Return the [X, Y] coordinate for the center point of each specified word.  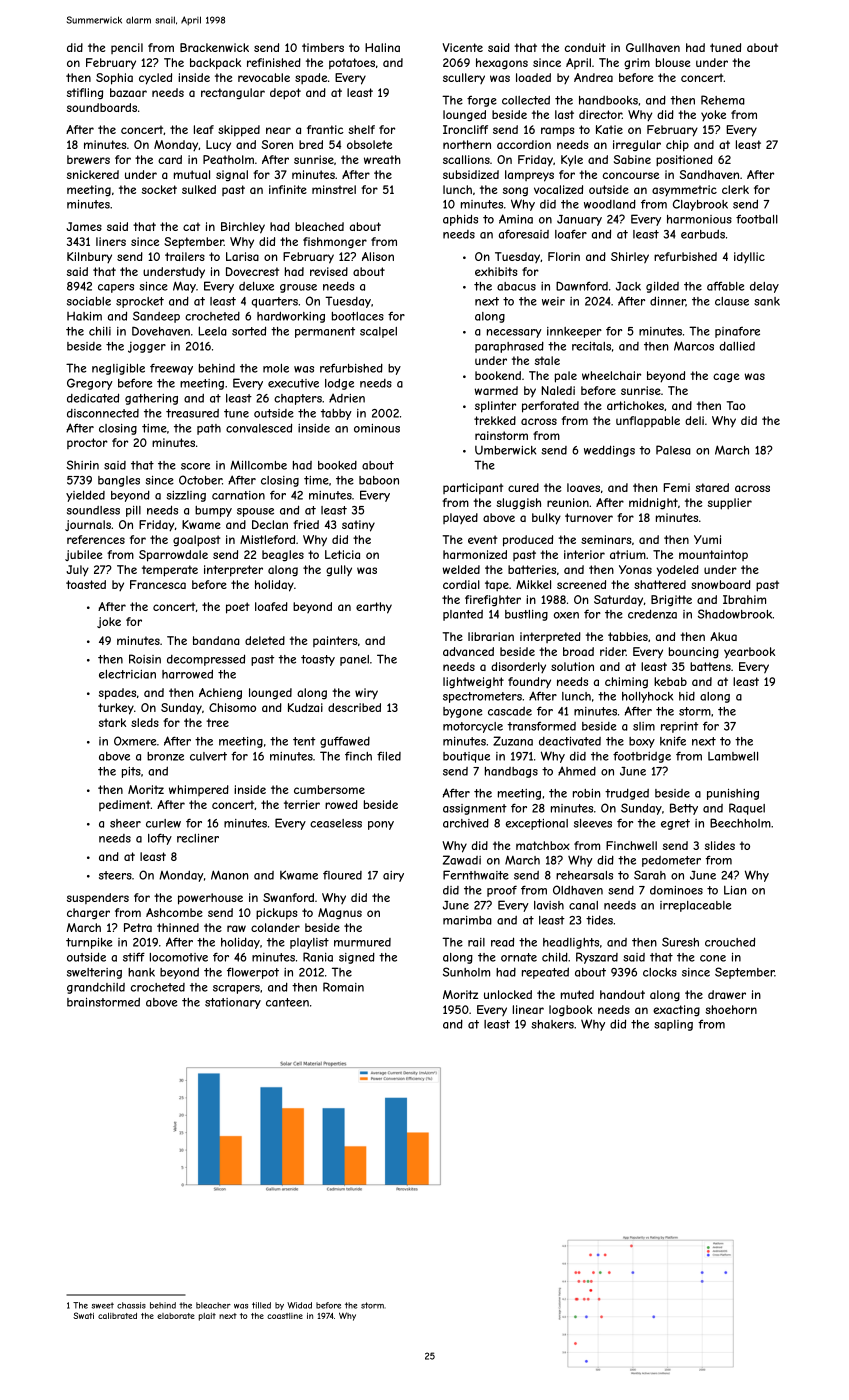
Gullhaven [653, 47]
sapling [673, 1025]
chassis [131, 1305]
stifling [85, 94]
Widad [299, 1305]
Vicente [462, 47]
